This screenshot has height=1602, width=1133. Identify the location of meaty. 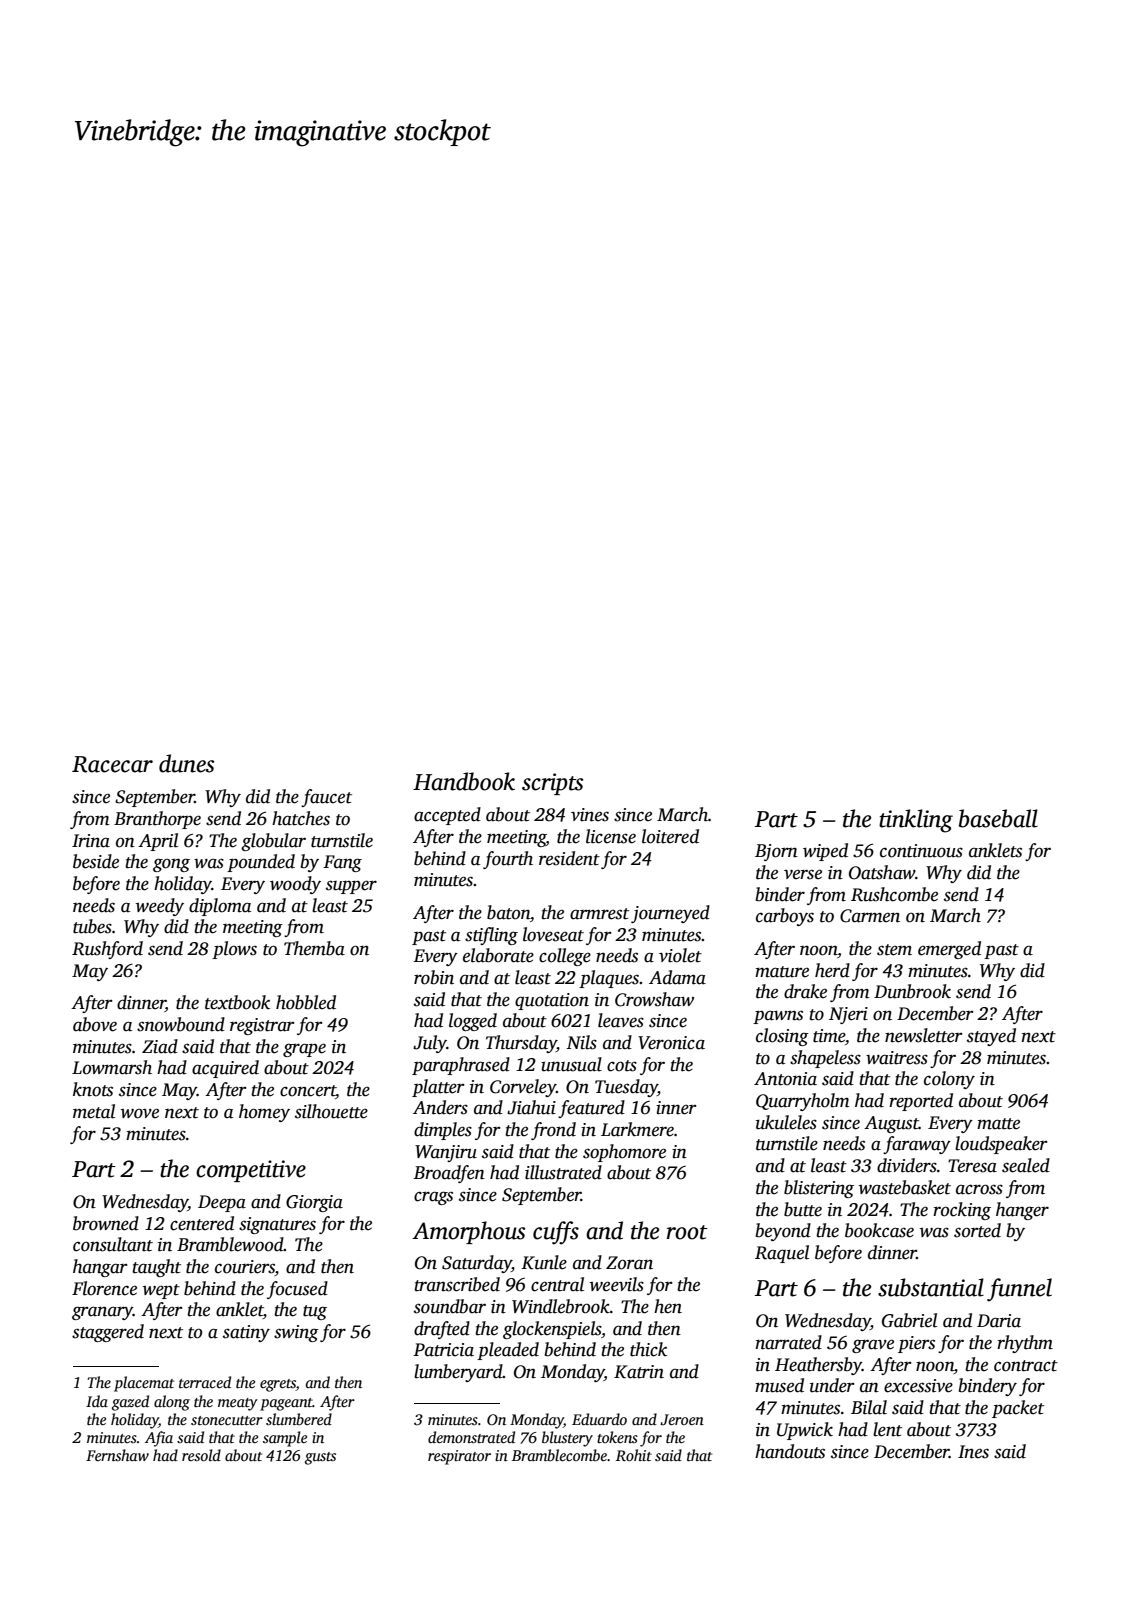
(238, 1404).
